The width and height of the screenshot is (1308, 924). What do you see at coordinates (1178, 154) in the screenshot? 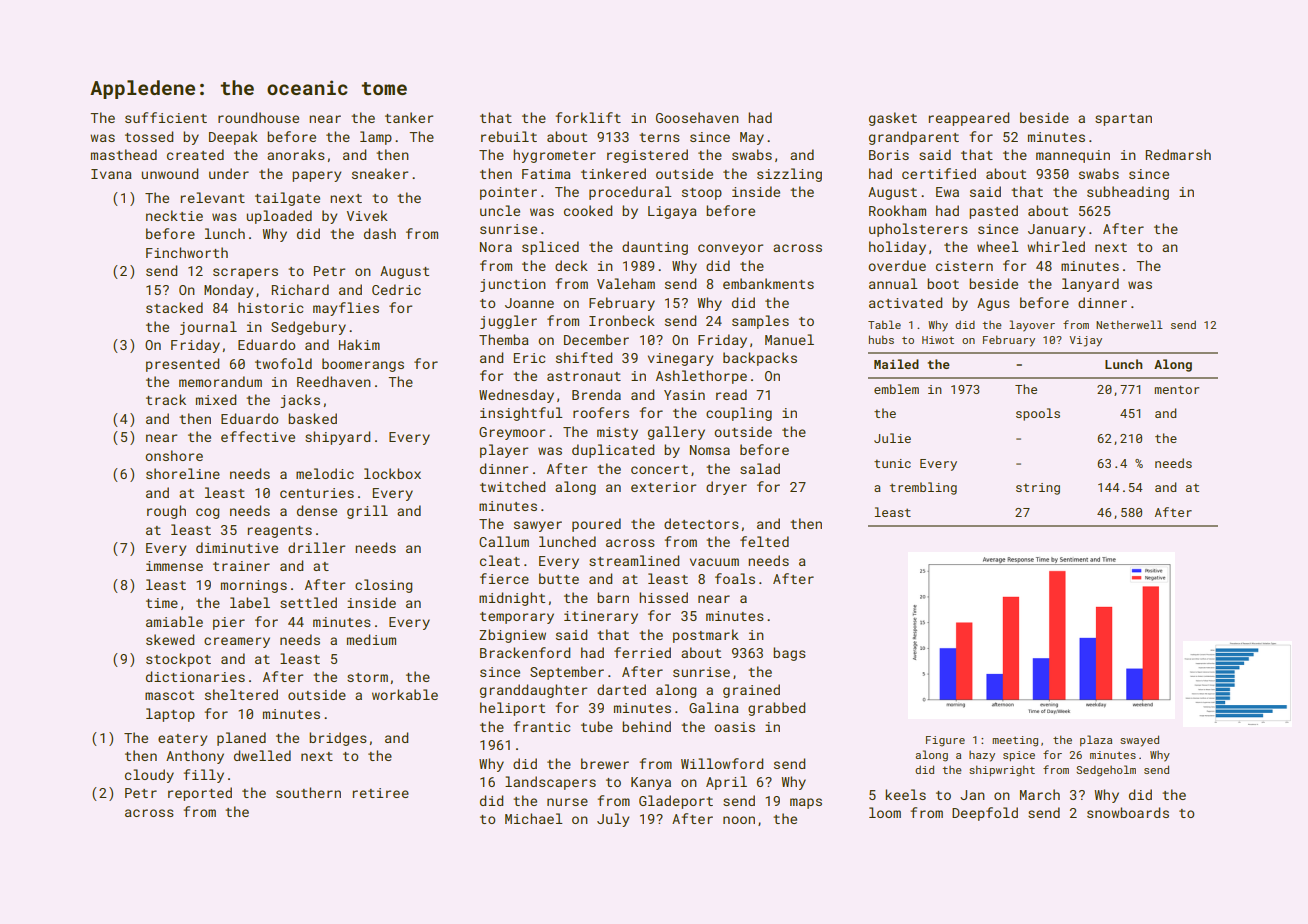
I see `Redmarsh` at bounding box center [1178, 154].
